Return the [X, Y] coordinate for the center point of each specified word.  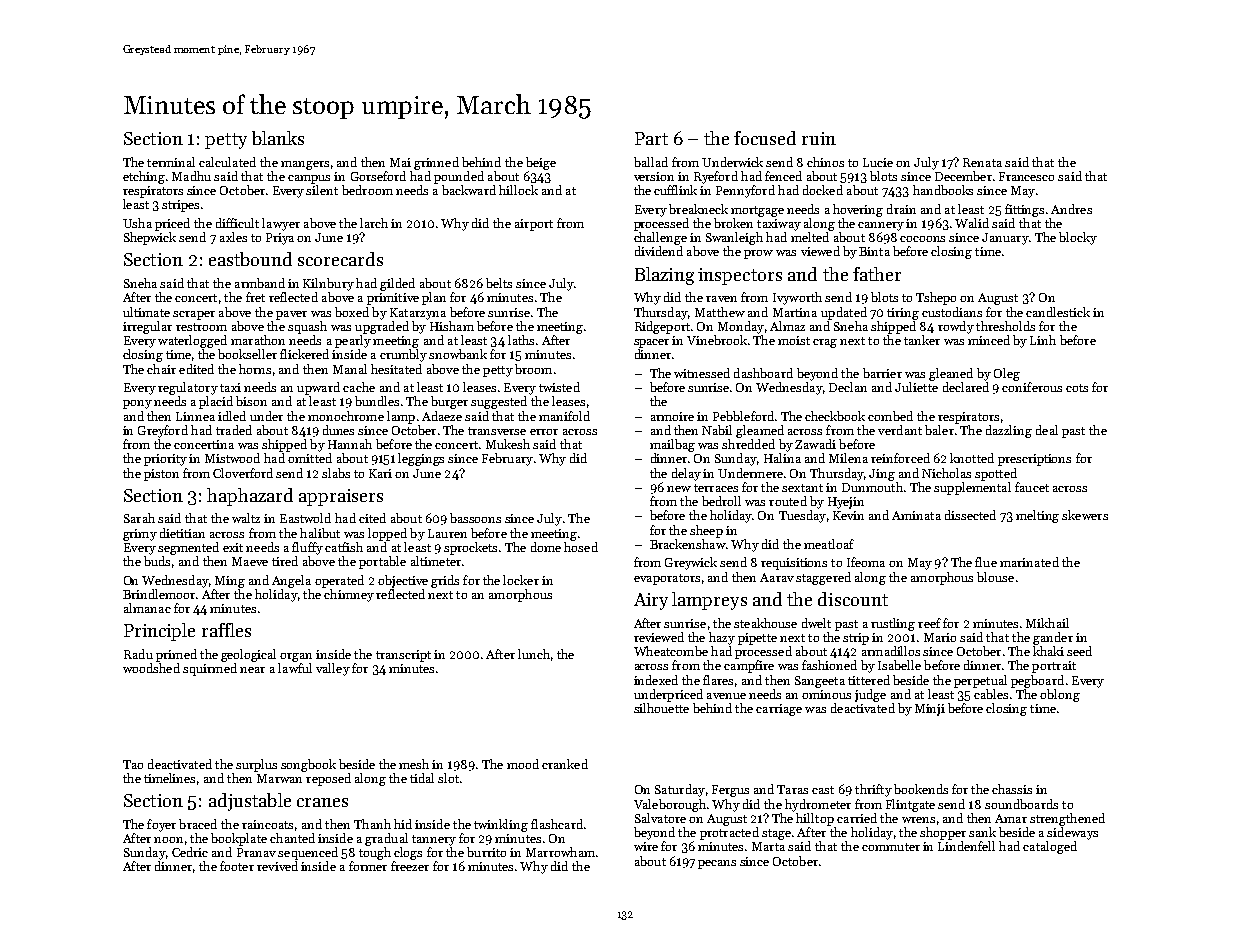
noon [168, 840]
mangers [305, 165]
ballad [651, 162]
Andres [1071, 209]
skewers [1085, 515]
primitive [393, 299]
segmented [188, 548]
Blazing [664, 276]
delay [686, 474]
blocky [1078, 238]
